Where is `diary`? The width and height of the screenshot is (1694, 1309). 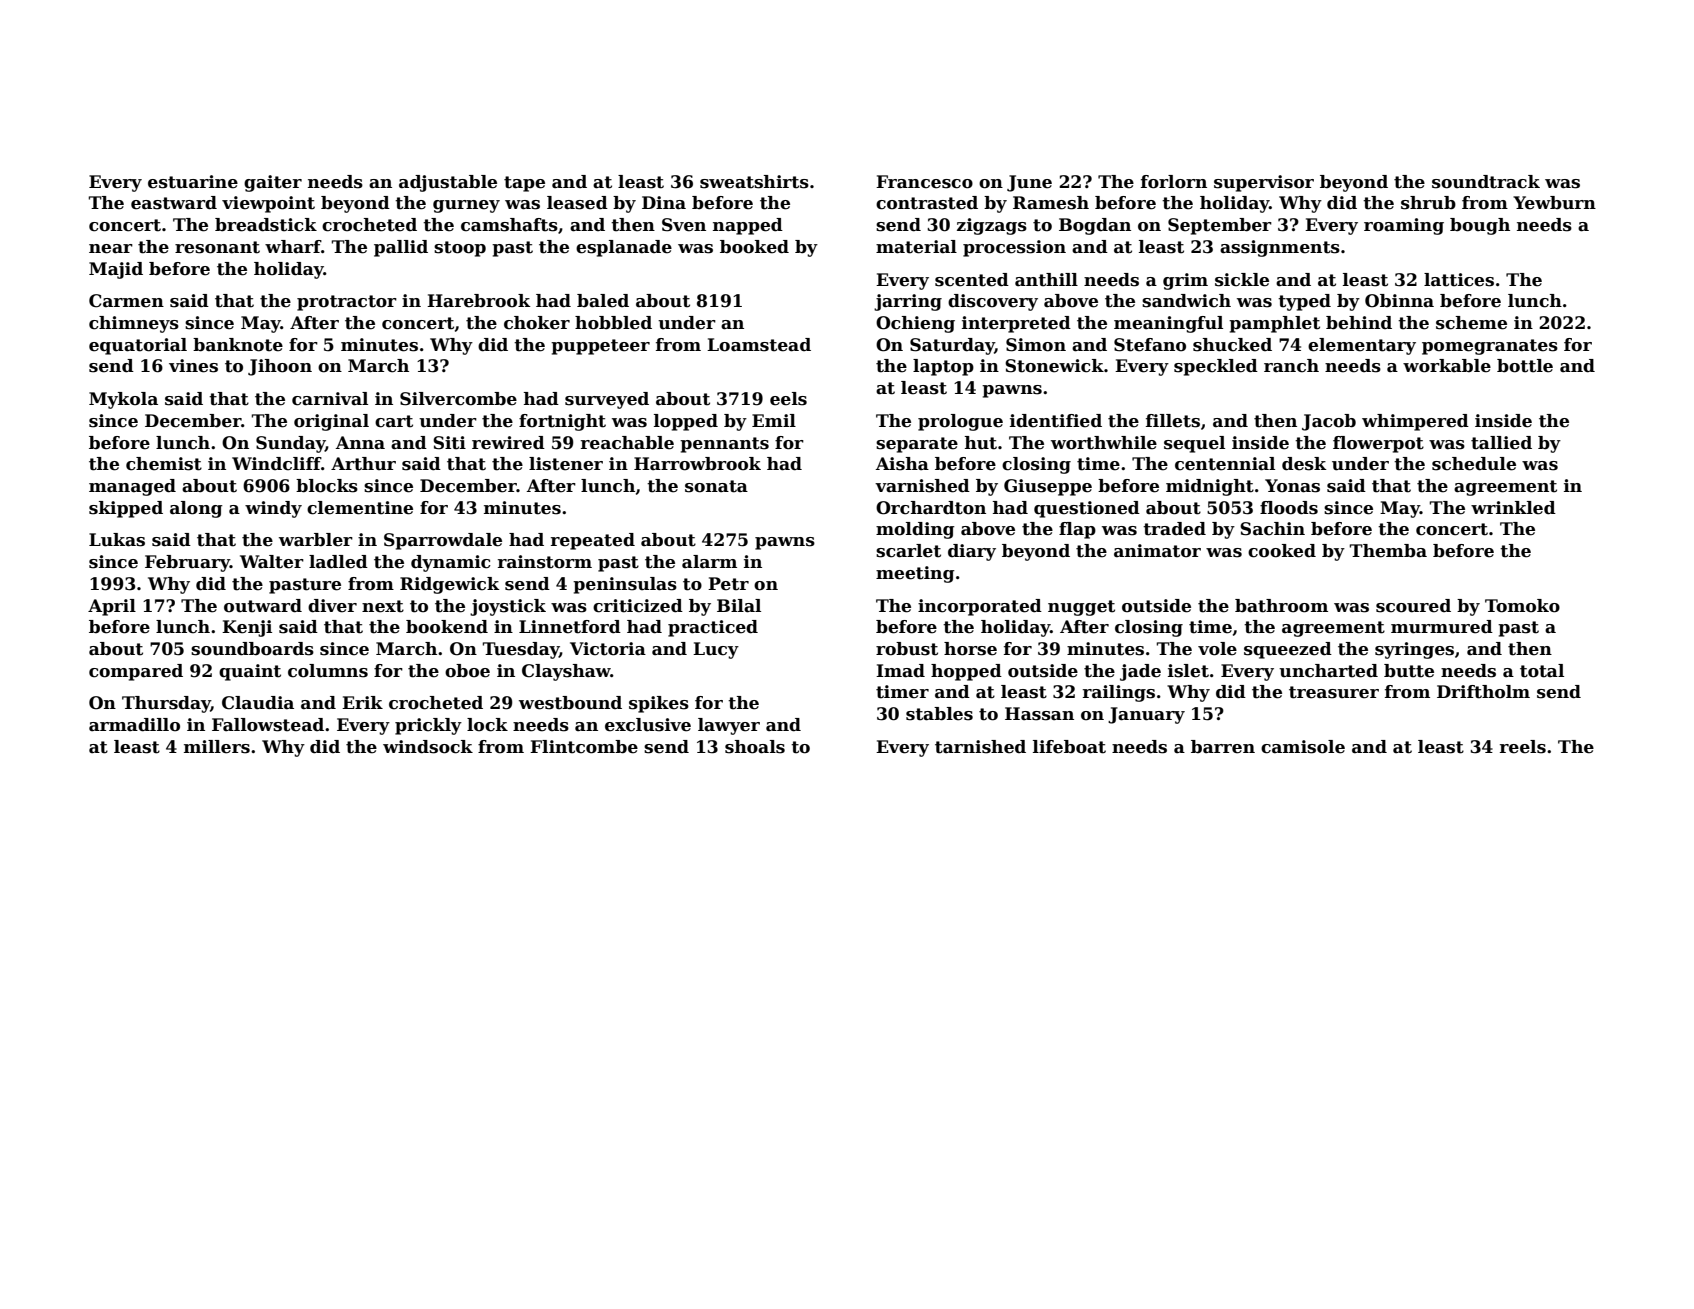 diary is located at coordinates (972, 552).
